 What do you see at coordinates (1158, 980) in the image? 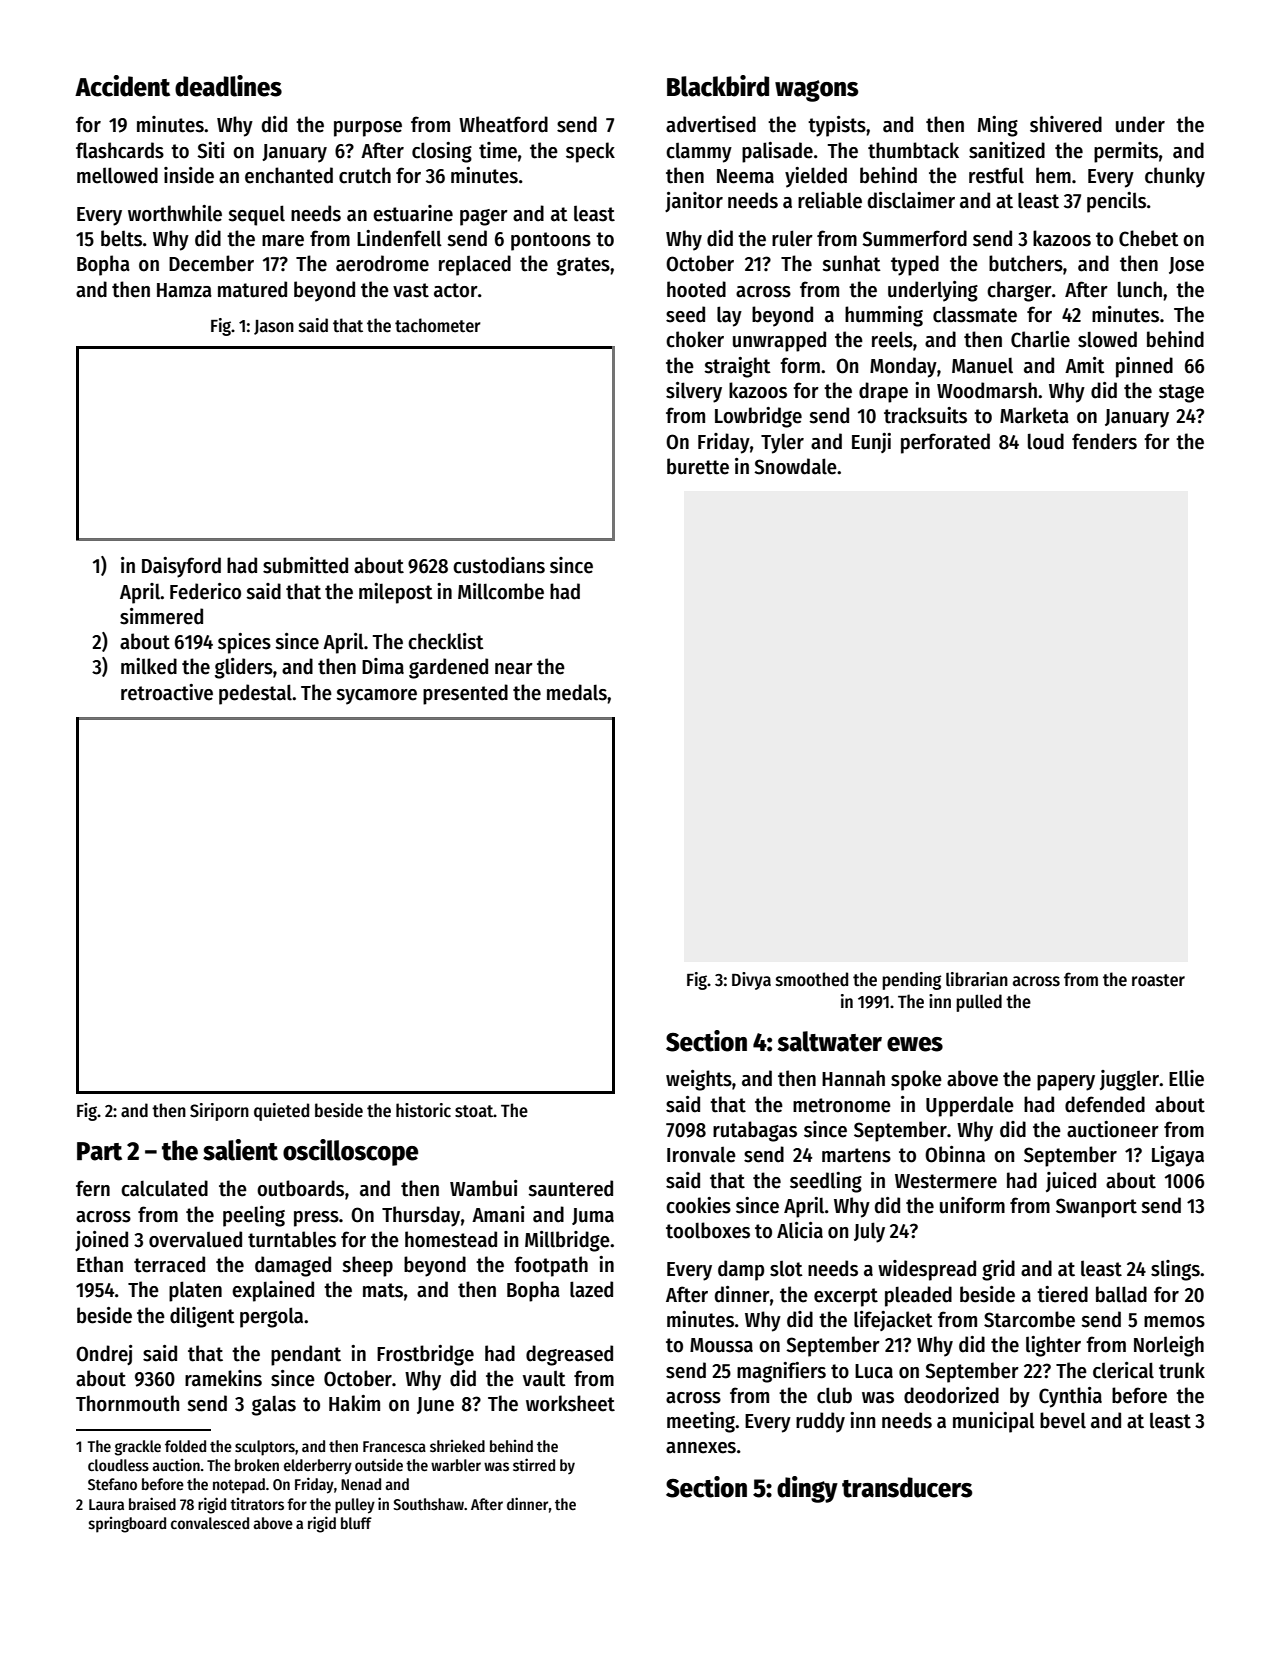
I see `roaster` at bounding box center [1158, 980].
